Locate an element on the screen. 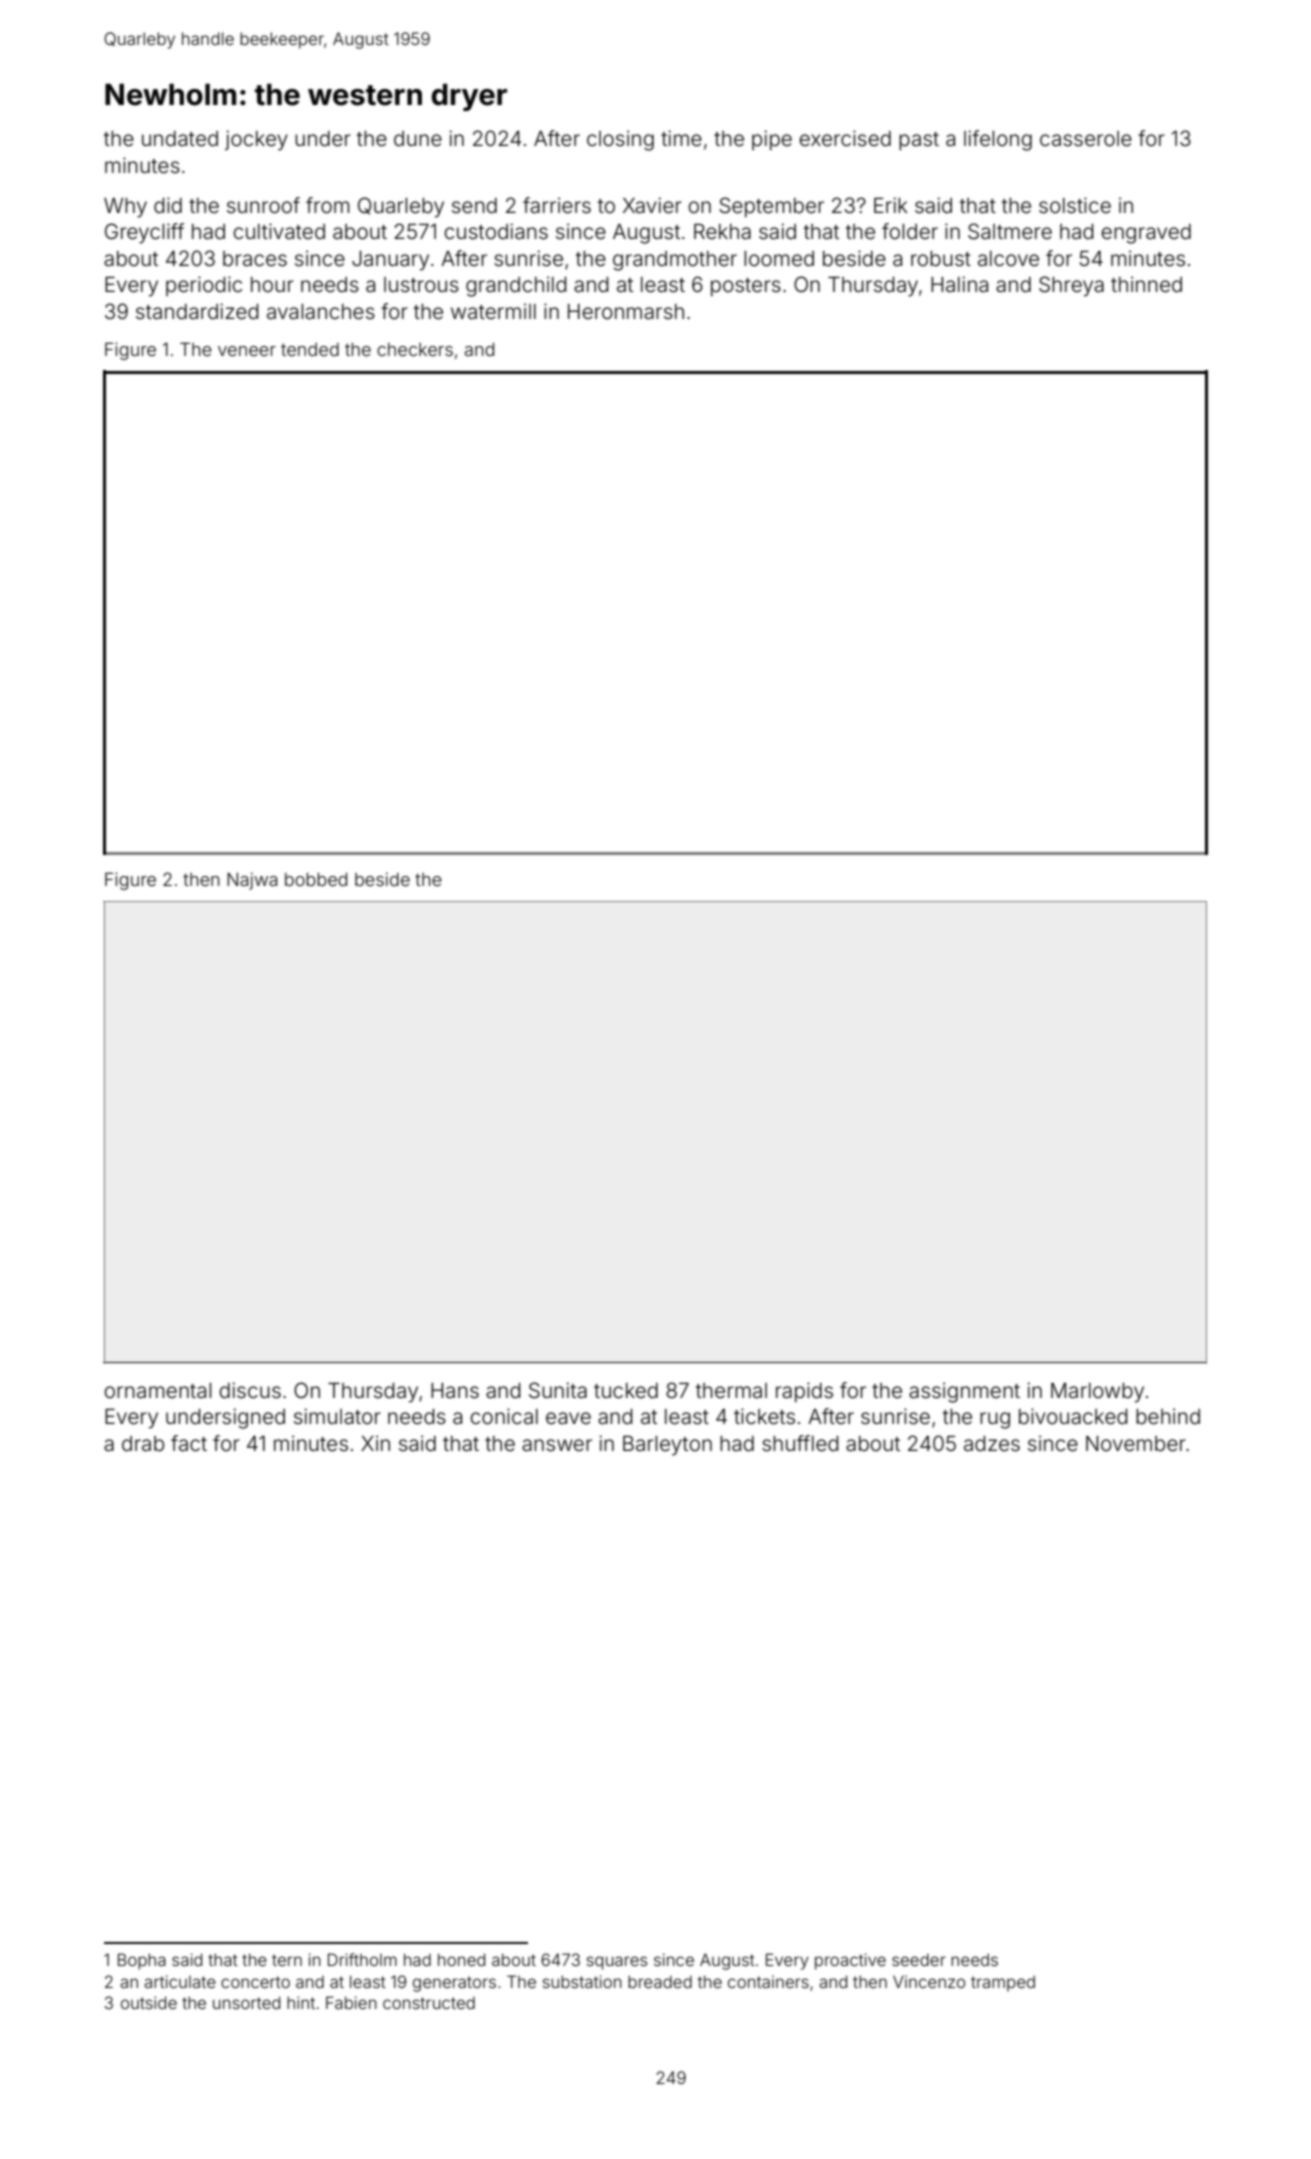 Image resolution: width=1311 pixels, height=2159 pixels. Heronmarsh is located at coordinates (626, 311).
